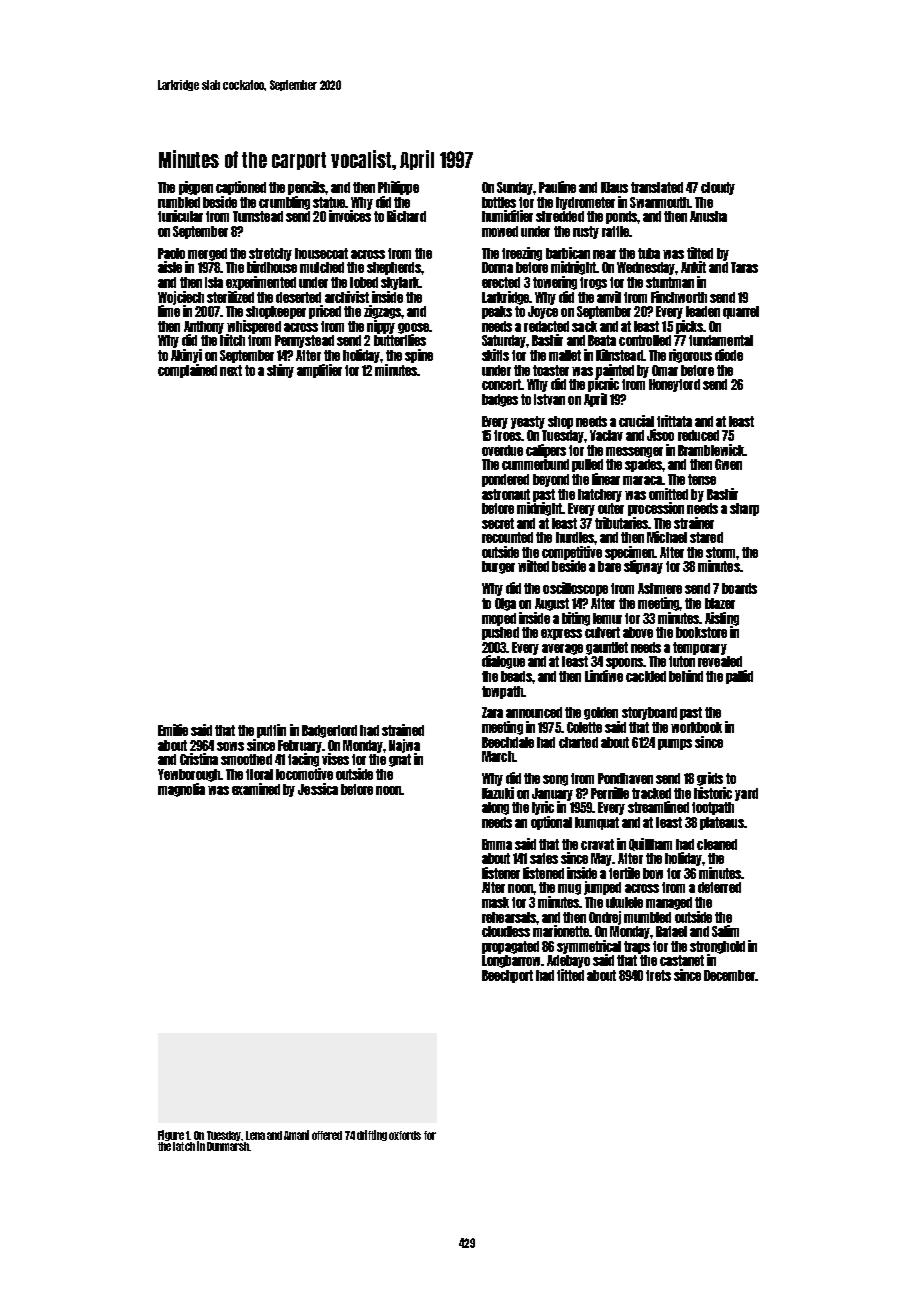 The width and height of the screenshot is (918, 1302). Describe the element at coordinates (543, 312) in the screenshot. I see `Joyce` at that location.
